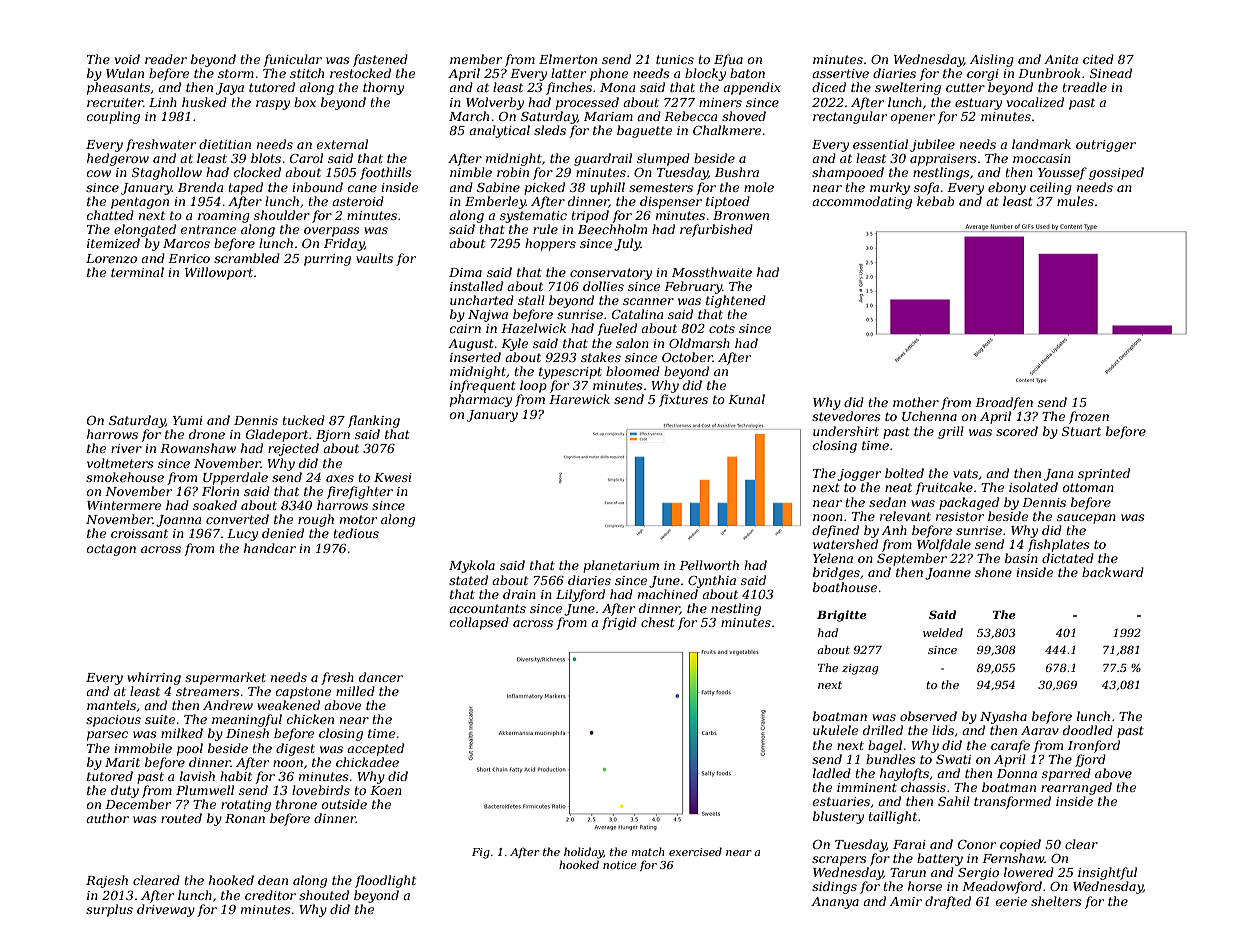 The height and width of the screenshot is (952, 1233). What do you see at coordinates (113, 117) in the screenshot?
I see `coupling` at bounding box center [113, 117].
